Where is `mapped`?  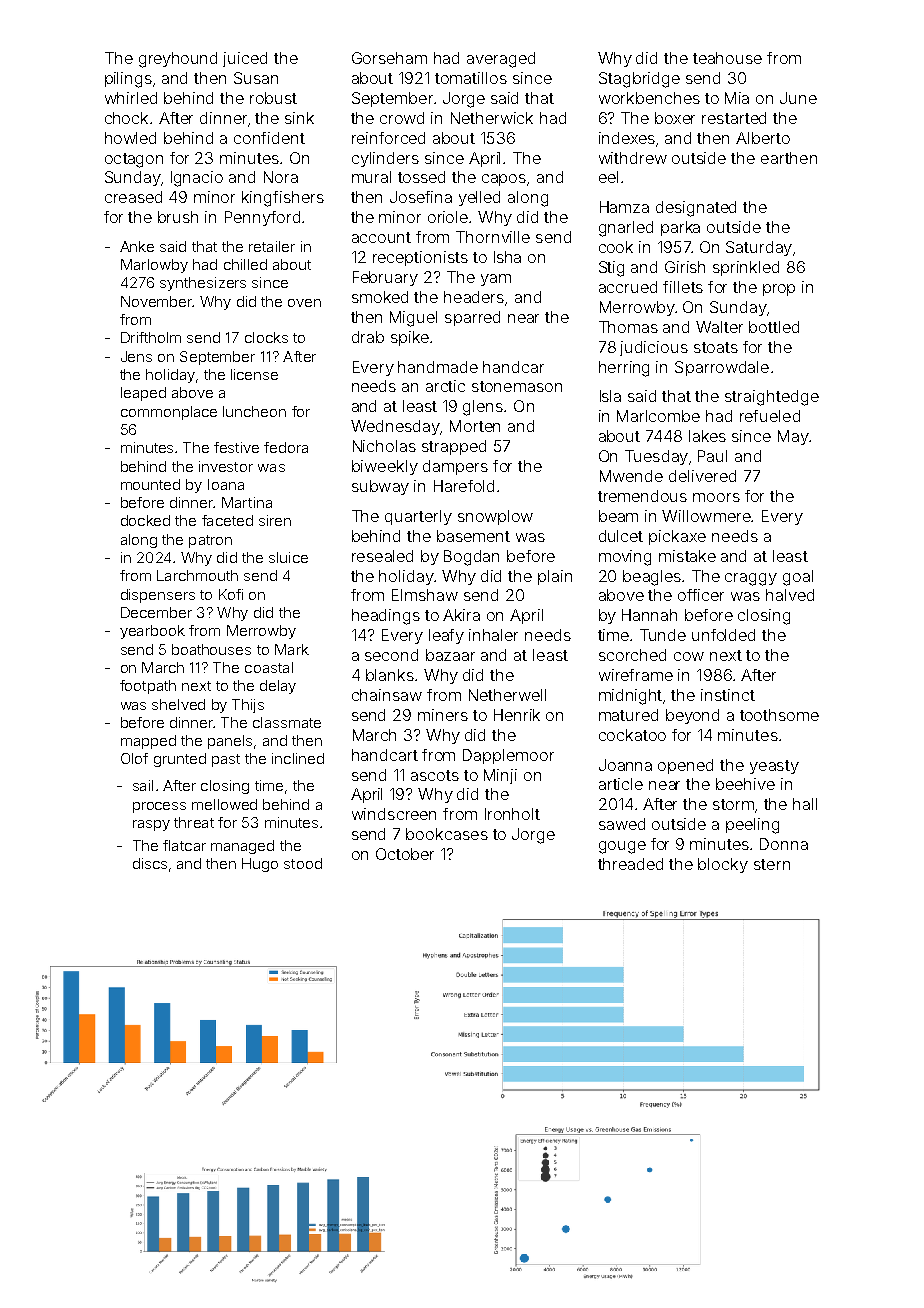 mapped is located at coordinates (148, 742).
